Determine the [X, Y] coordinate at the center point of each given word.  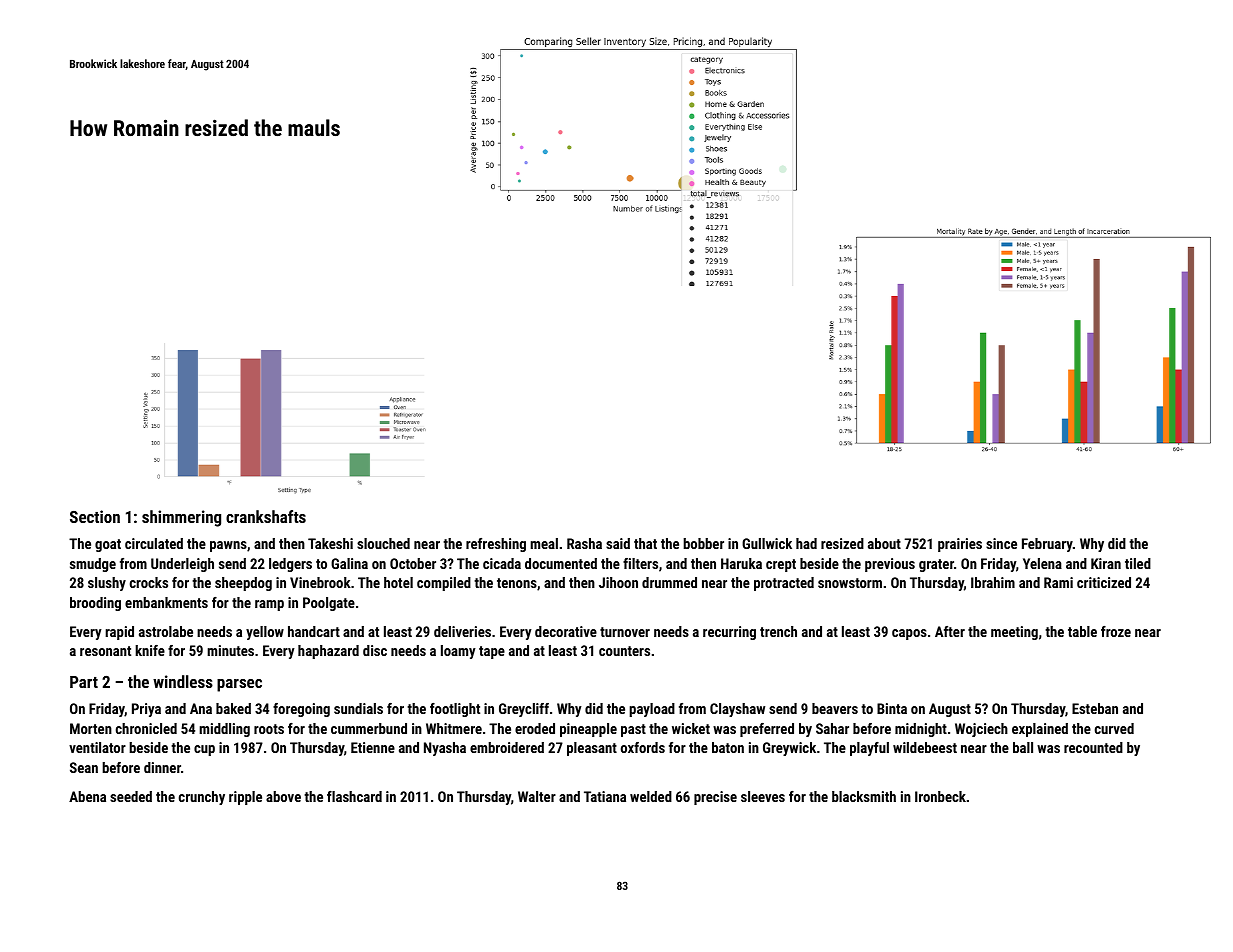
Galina [349, 563]
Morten [91, 728]
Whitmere [454, 728]
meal [544, 543]
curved [1114, 728]
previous [890, 565]
